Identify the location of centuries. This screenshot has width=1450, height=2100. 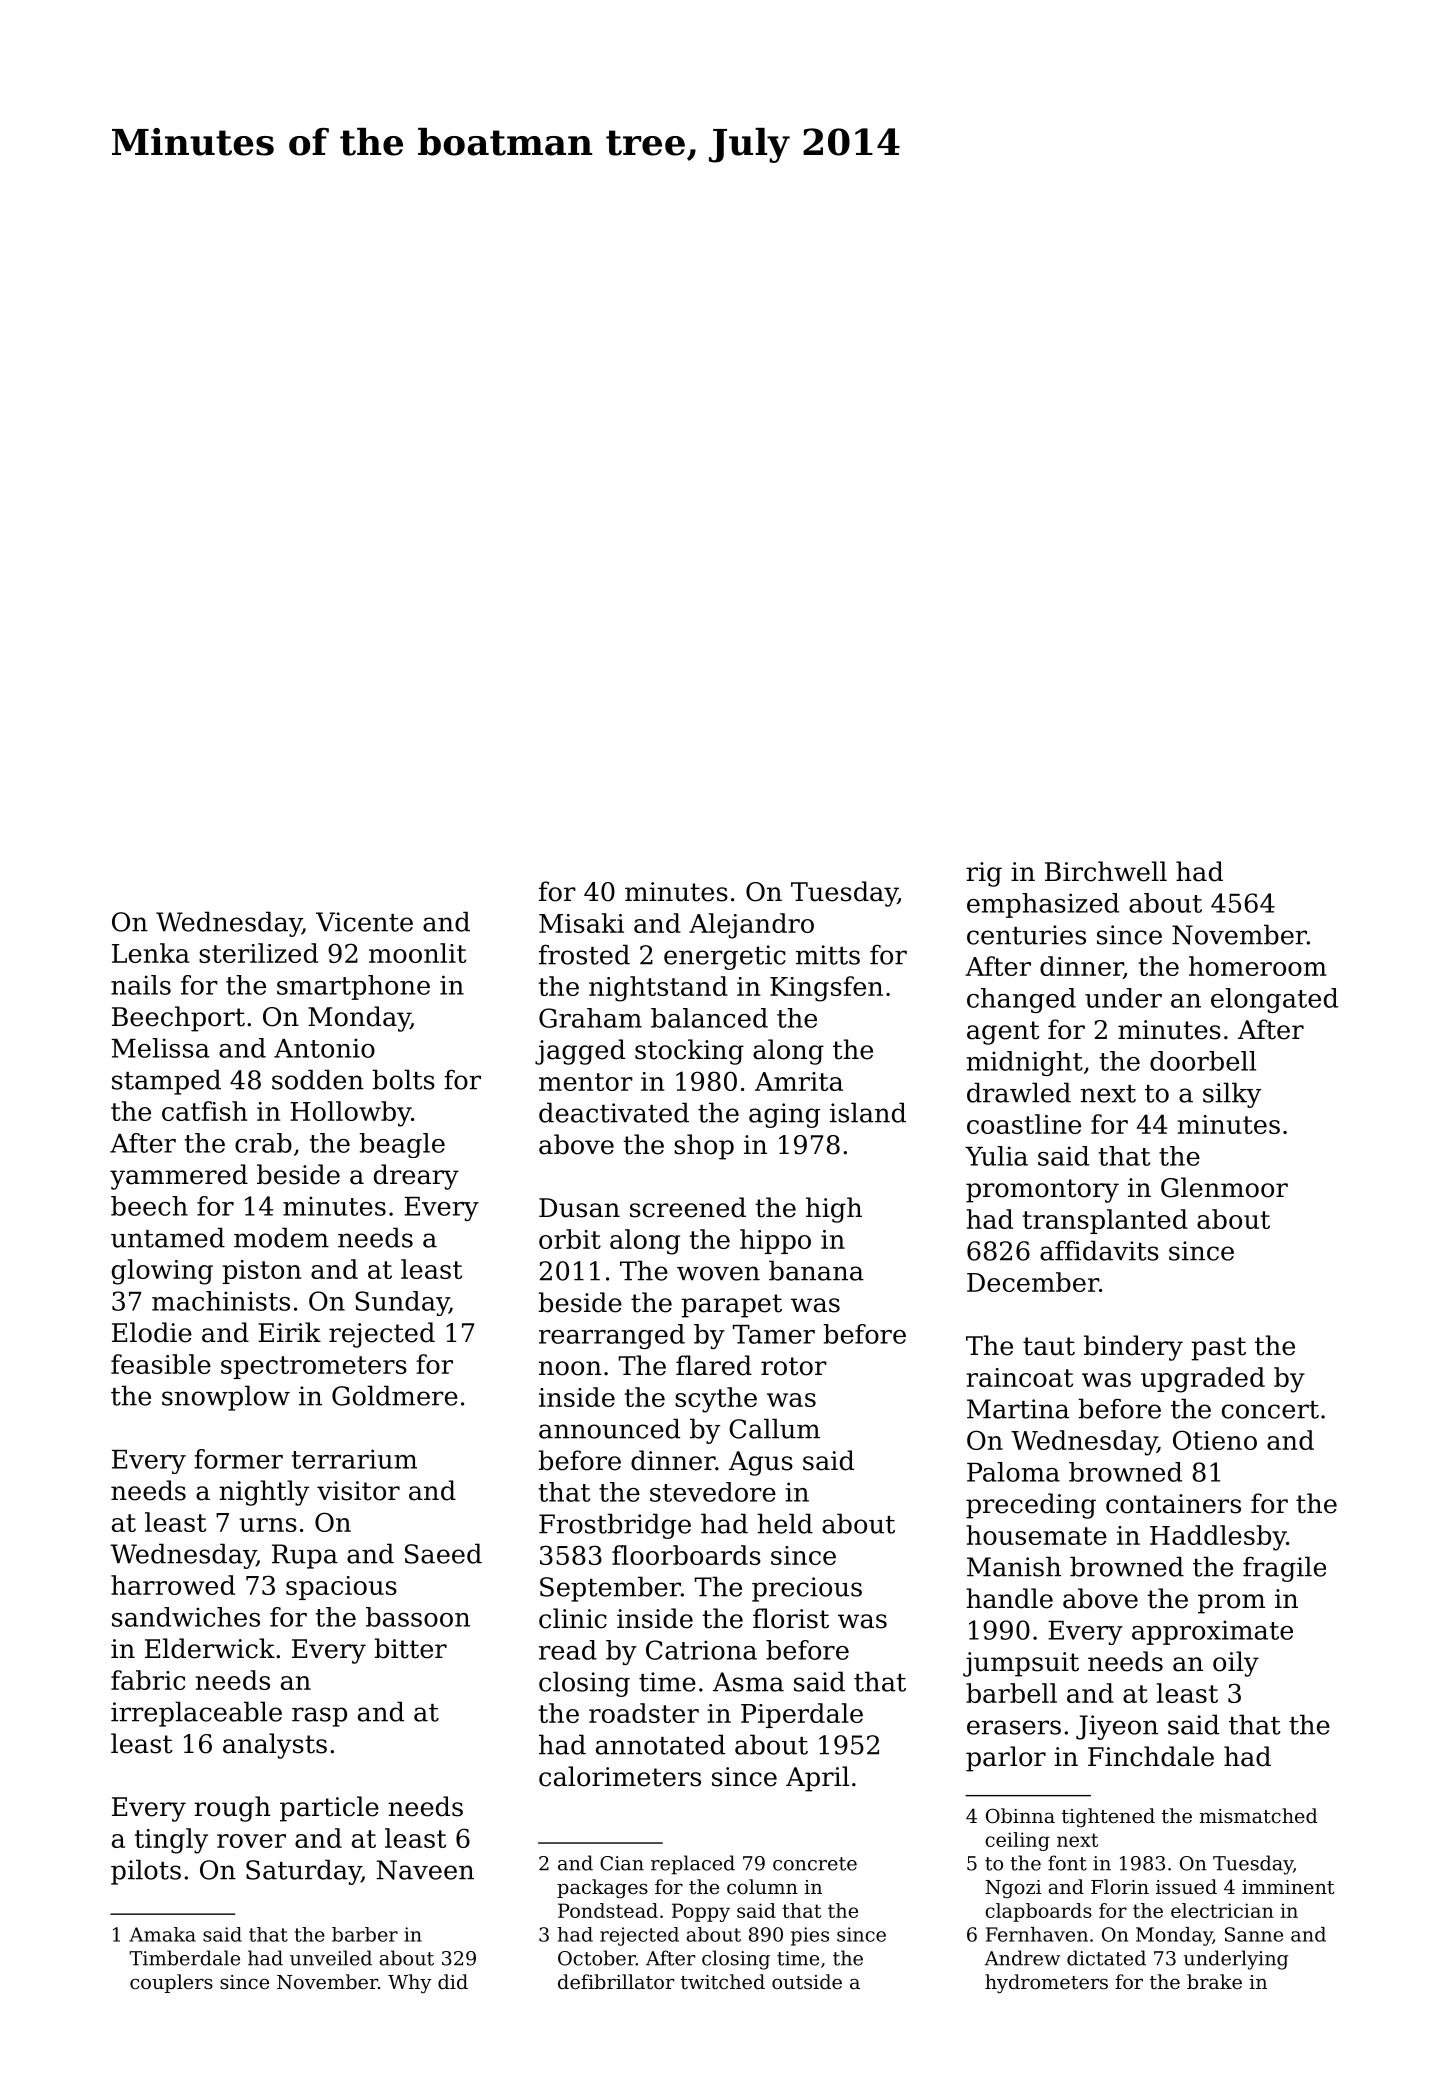
(1026, 935).
